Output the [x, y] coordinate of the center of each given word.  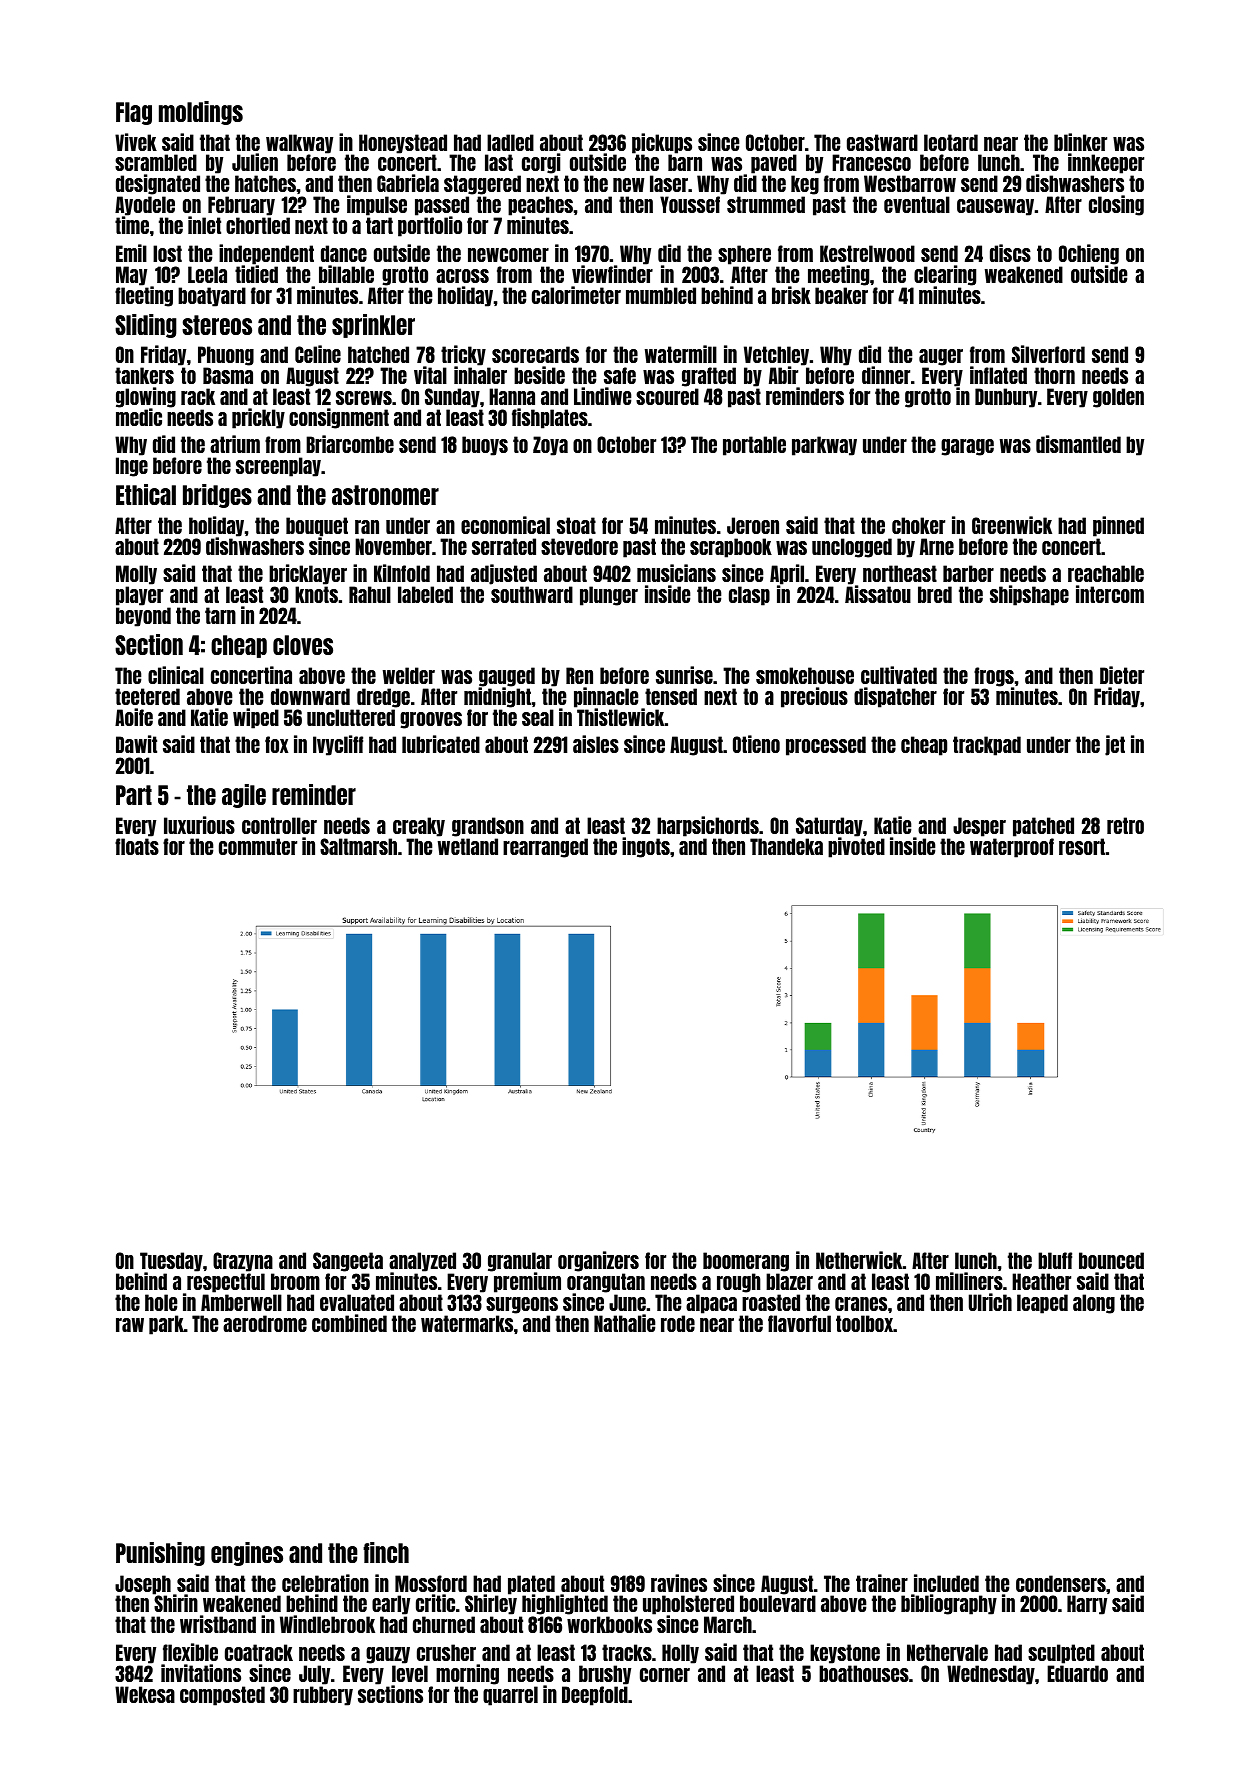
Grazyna [243, 1262]
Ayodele [145, 206]
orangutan [606, 1283]
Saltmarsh [358, 846]
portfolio [430, 227]
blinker [1080, 142]
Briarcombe [350, 444]
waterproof [1012, 848]
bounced [1111, 1260]
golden [1118, 398]
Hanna [512, 396]
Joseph [143, 1585]
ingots [646, 847]
